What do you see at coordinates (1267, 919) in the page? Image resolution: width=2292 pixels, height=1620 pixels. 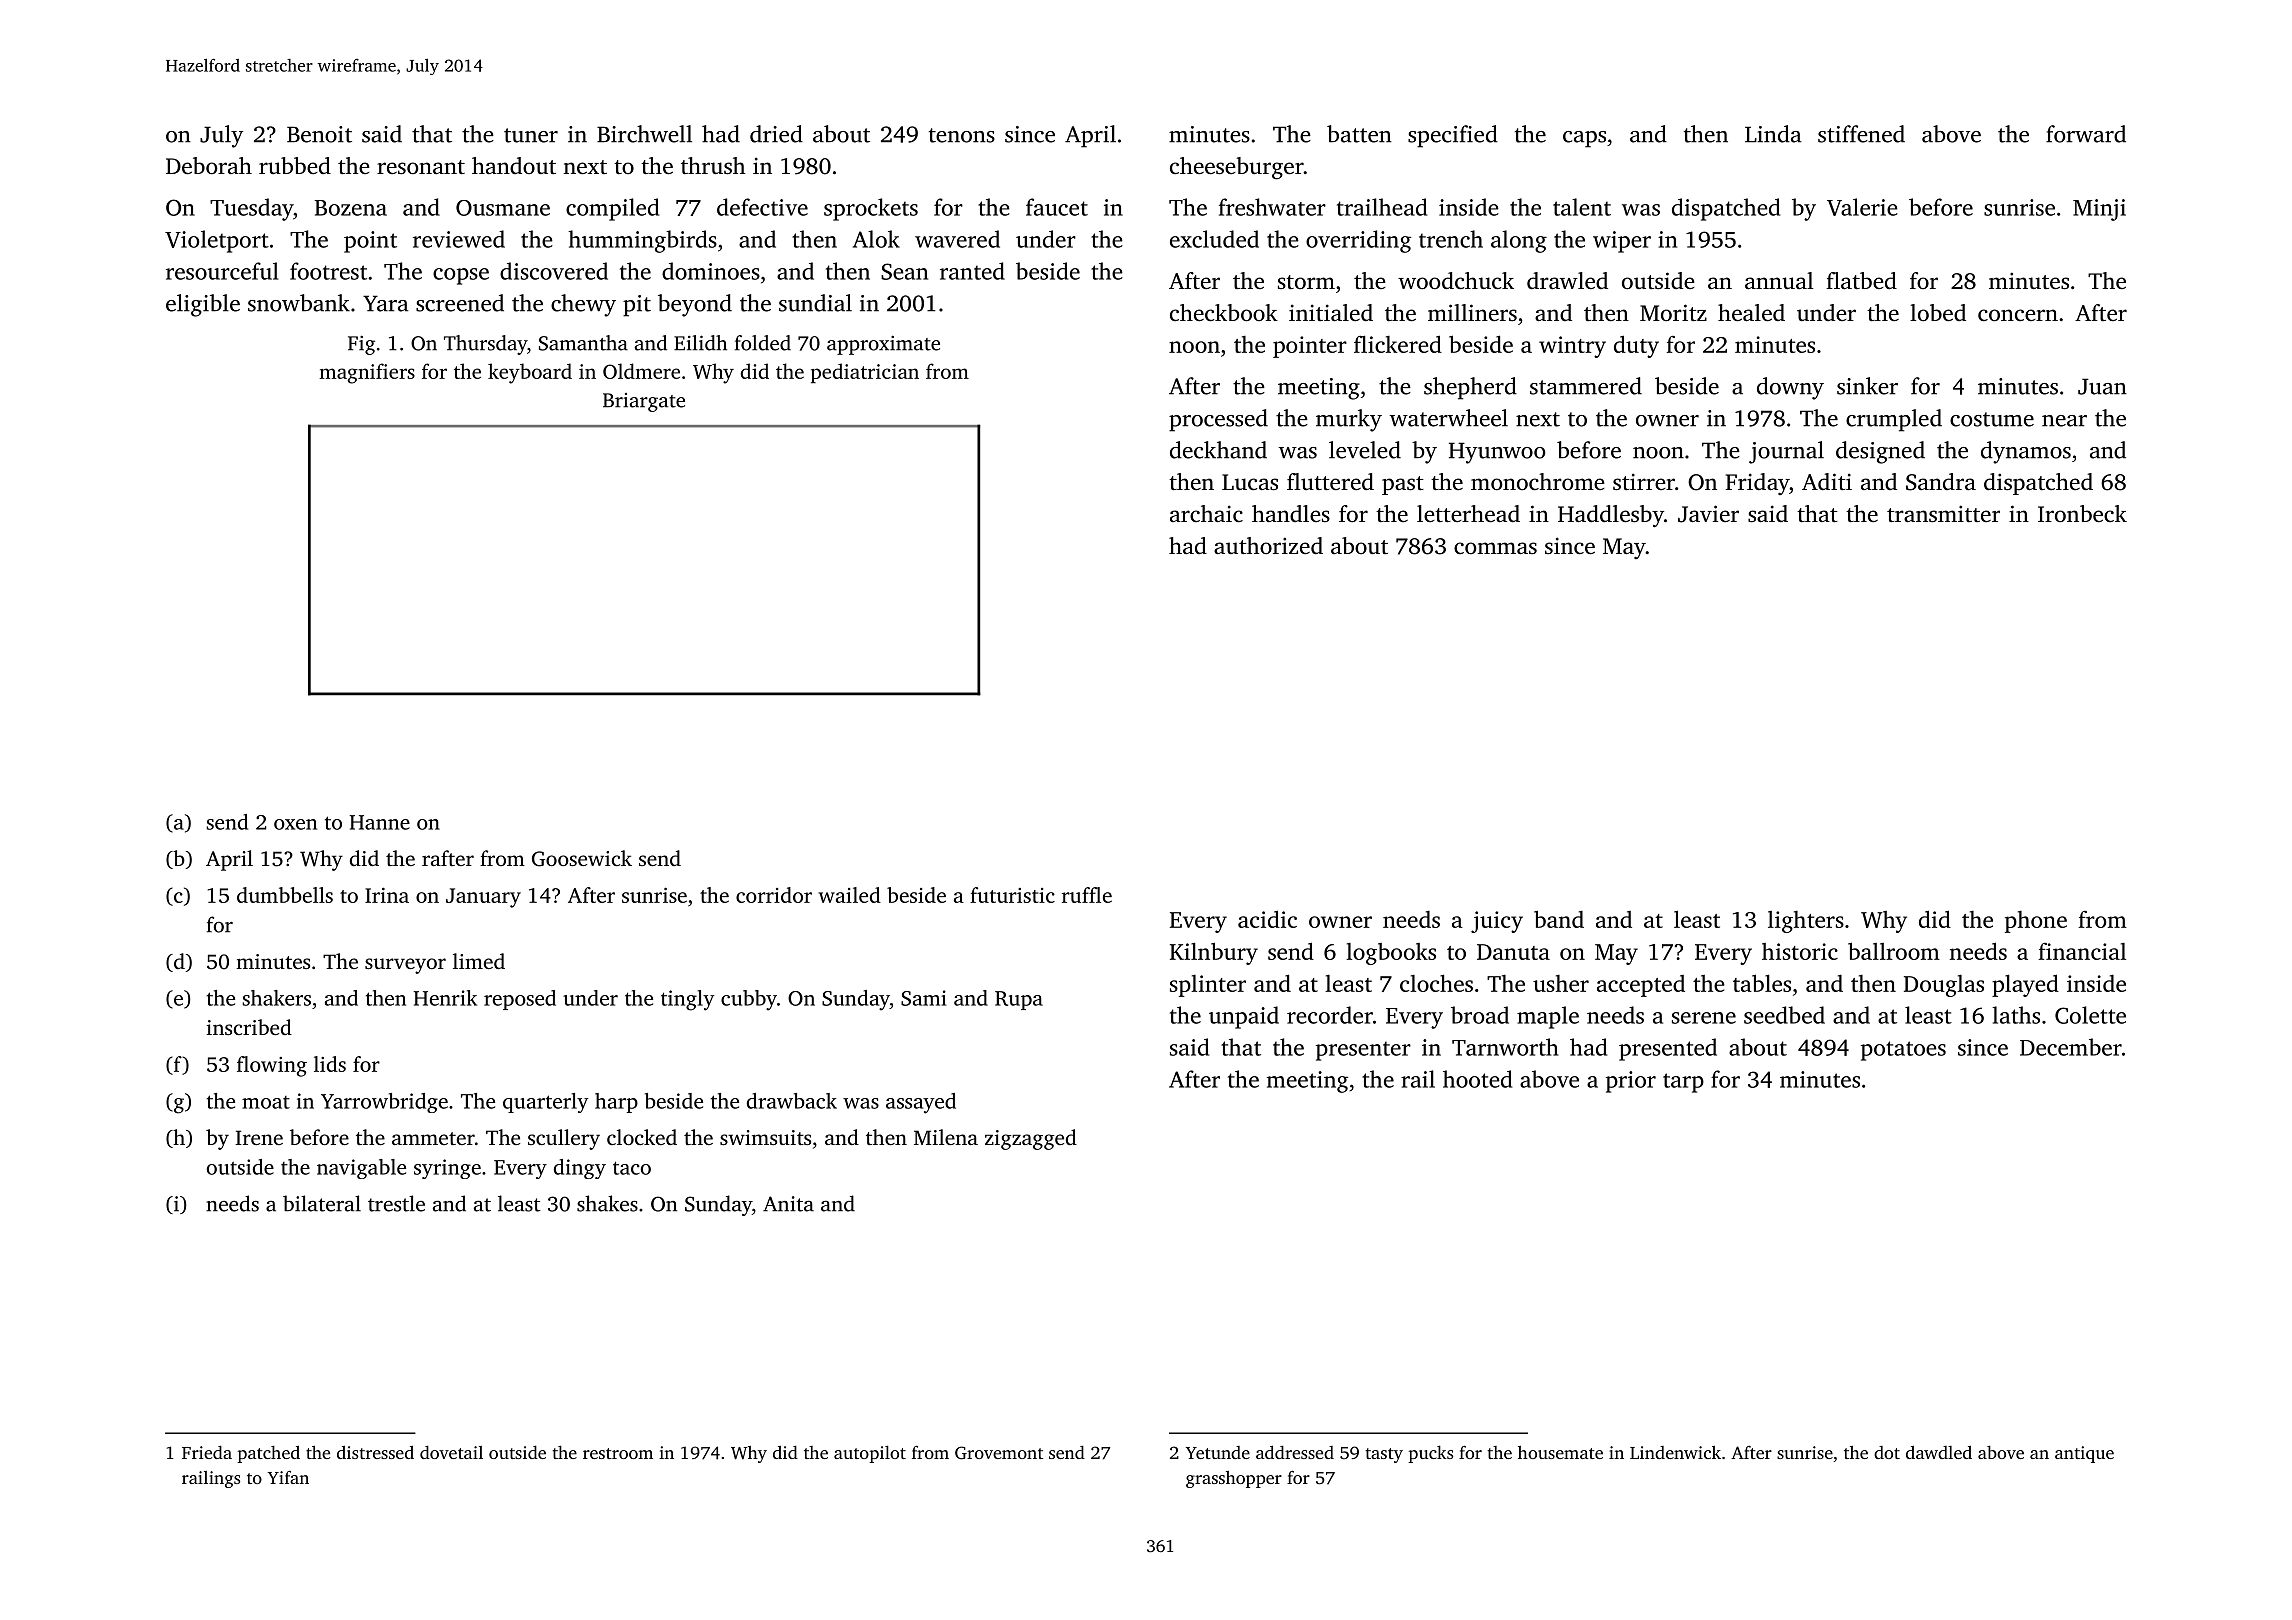 I see `acidic` at bounding box center [1267, 919].
